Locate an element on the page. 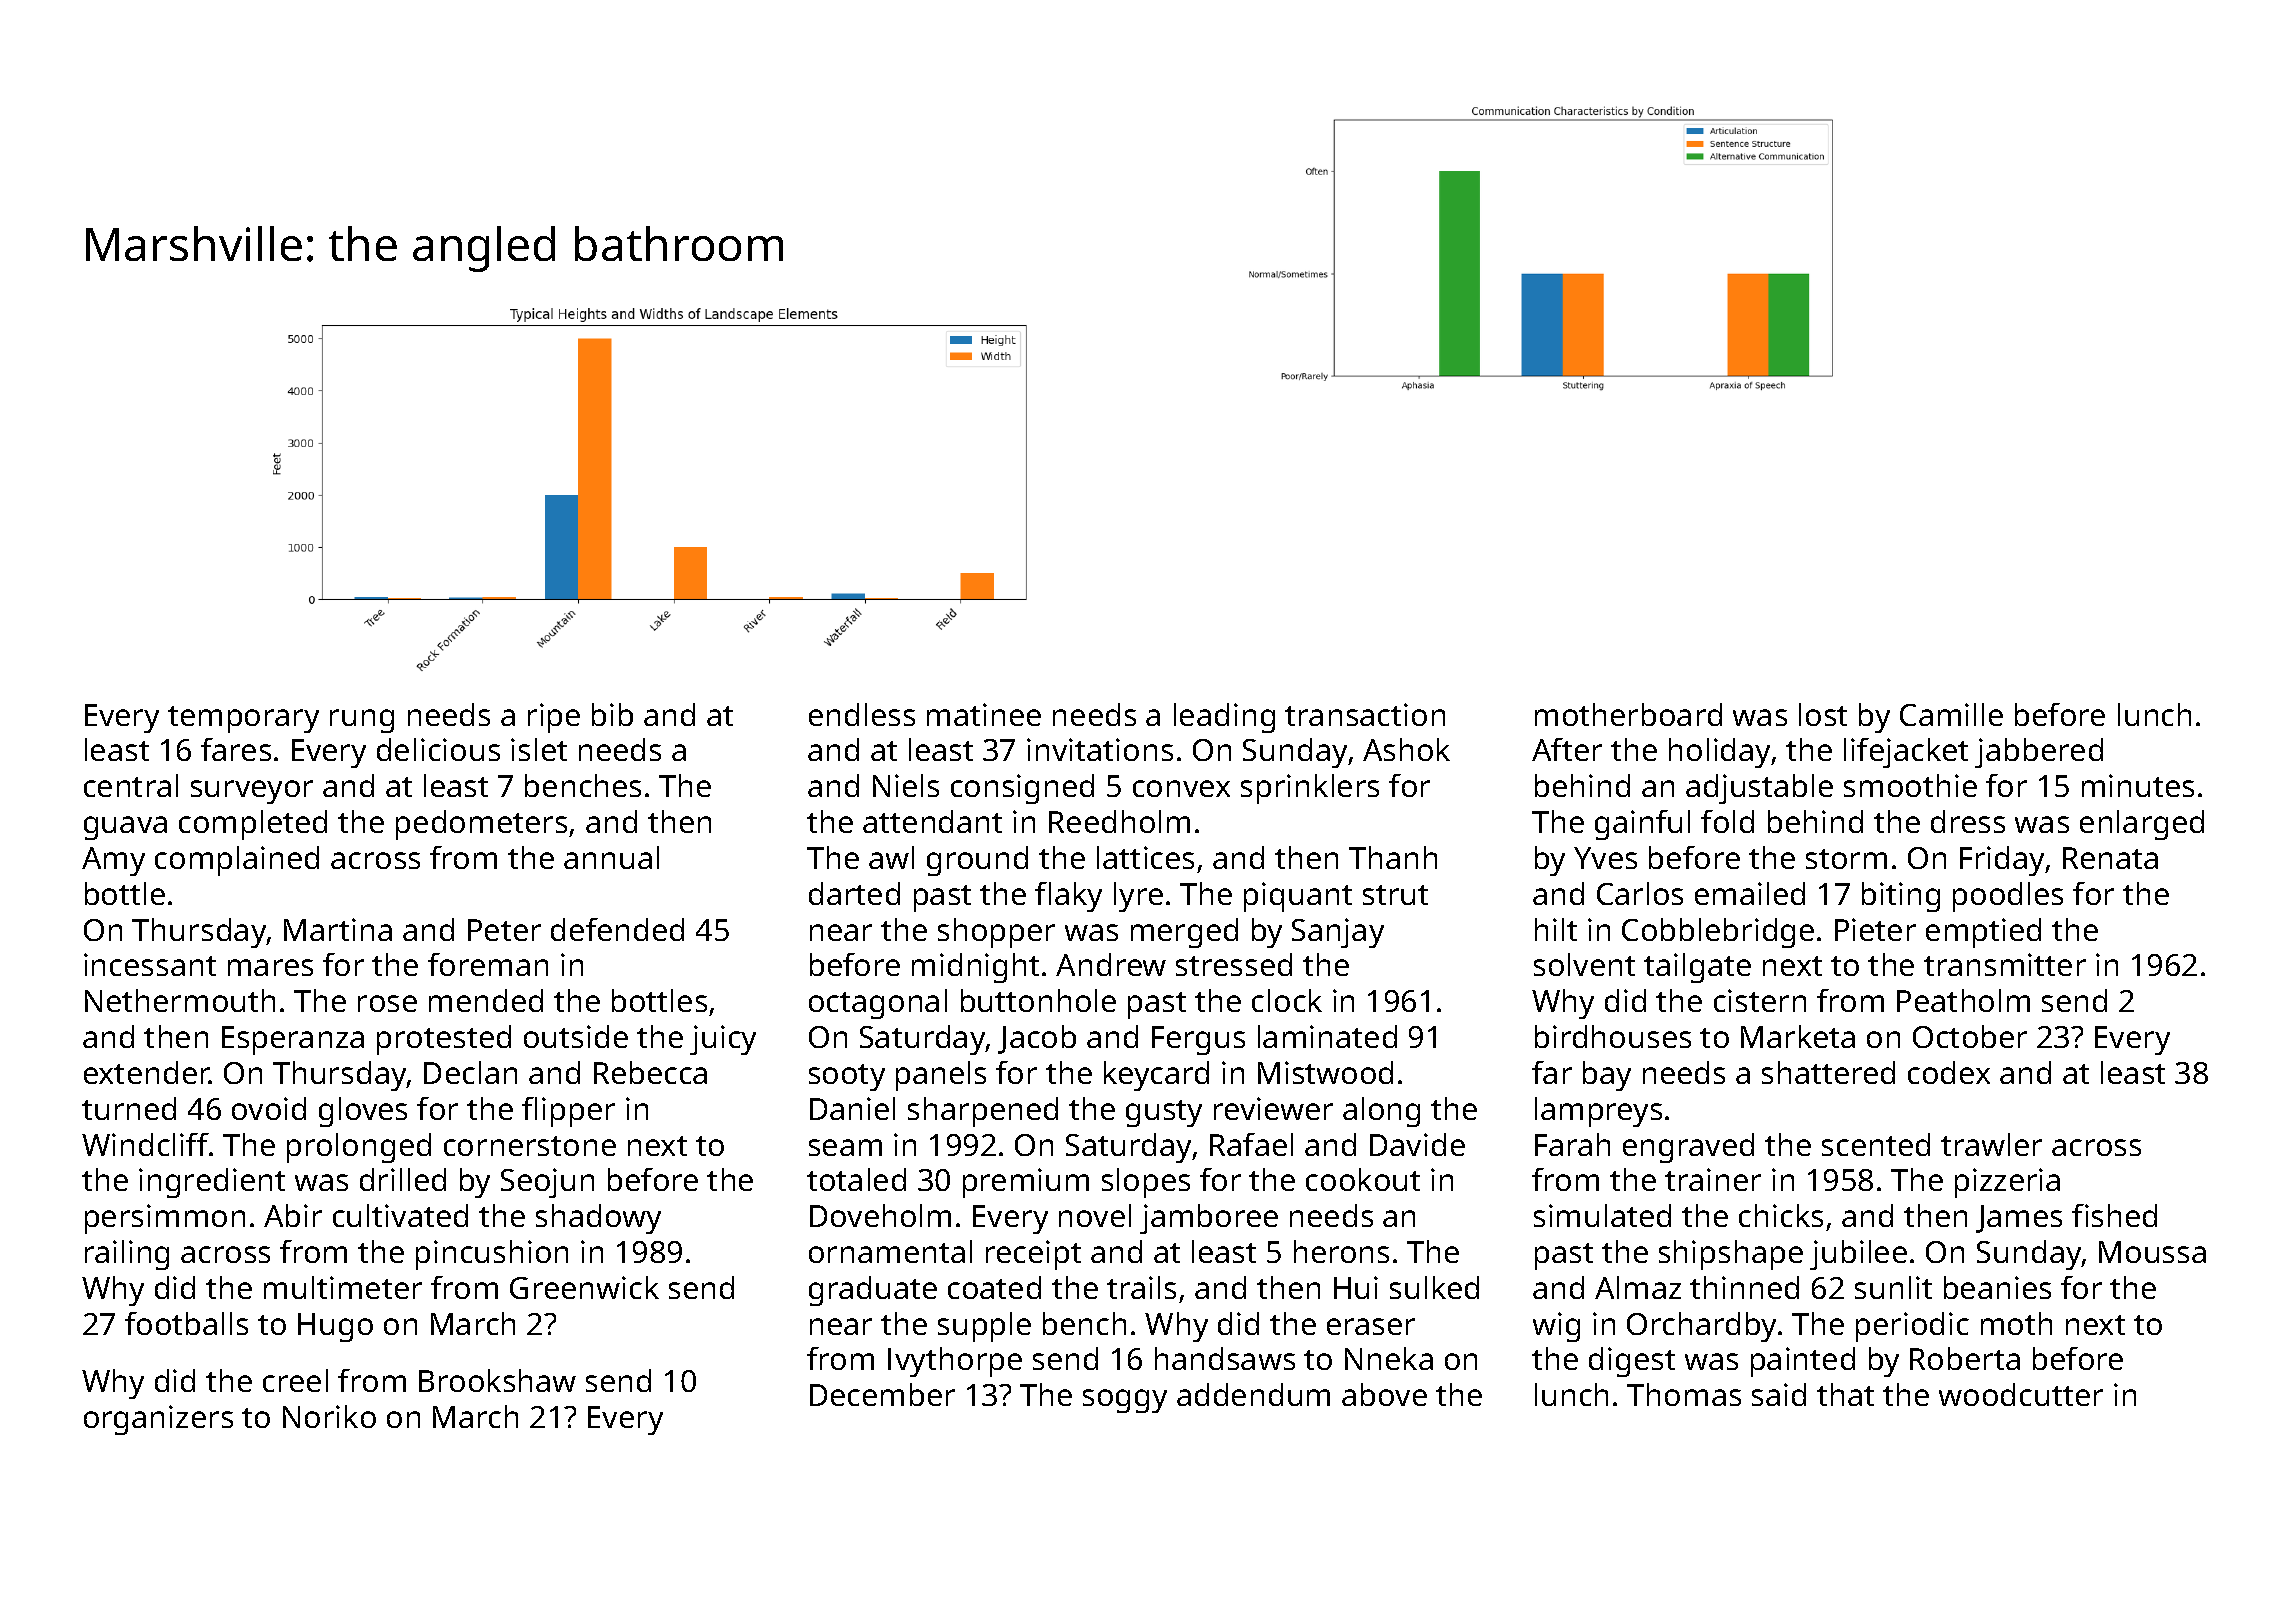 This document has width=2292, height=1620. temporary is located at coordinates (243, 719).
